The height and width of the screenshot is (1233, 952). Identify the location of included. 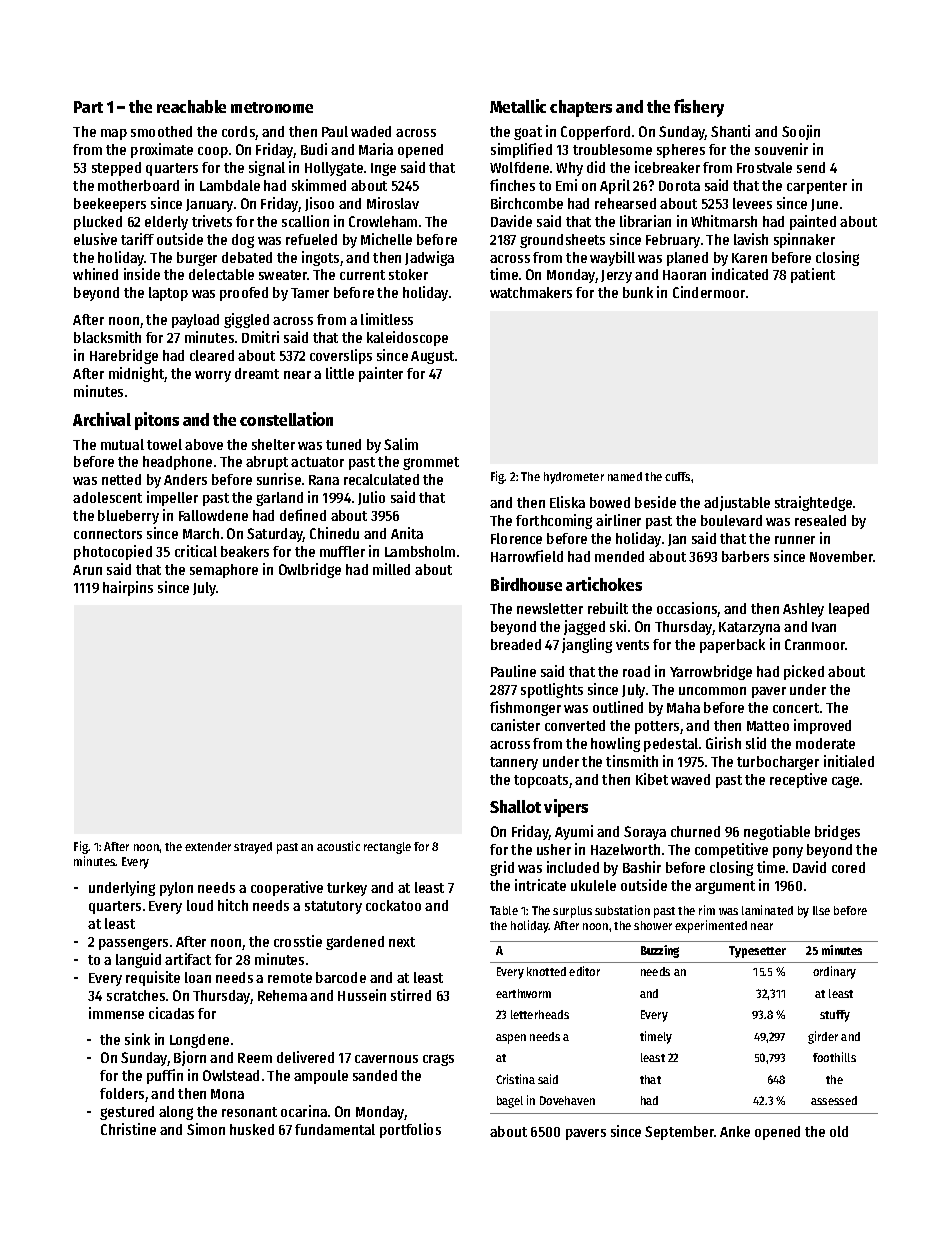
(573, 867).
